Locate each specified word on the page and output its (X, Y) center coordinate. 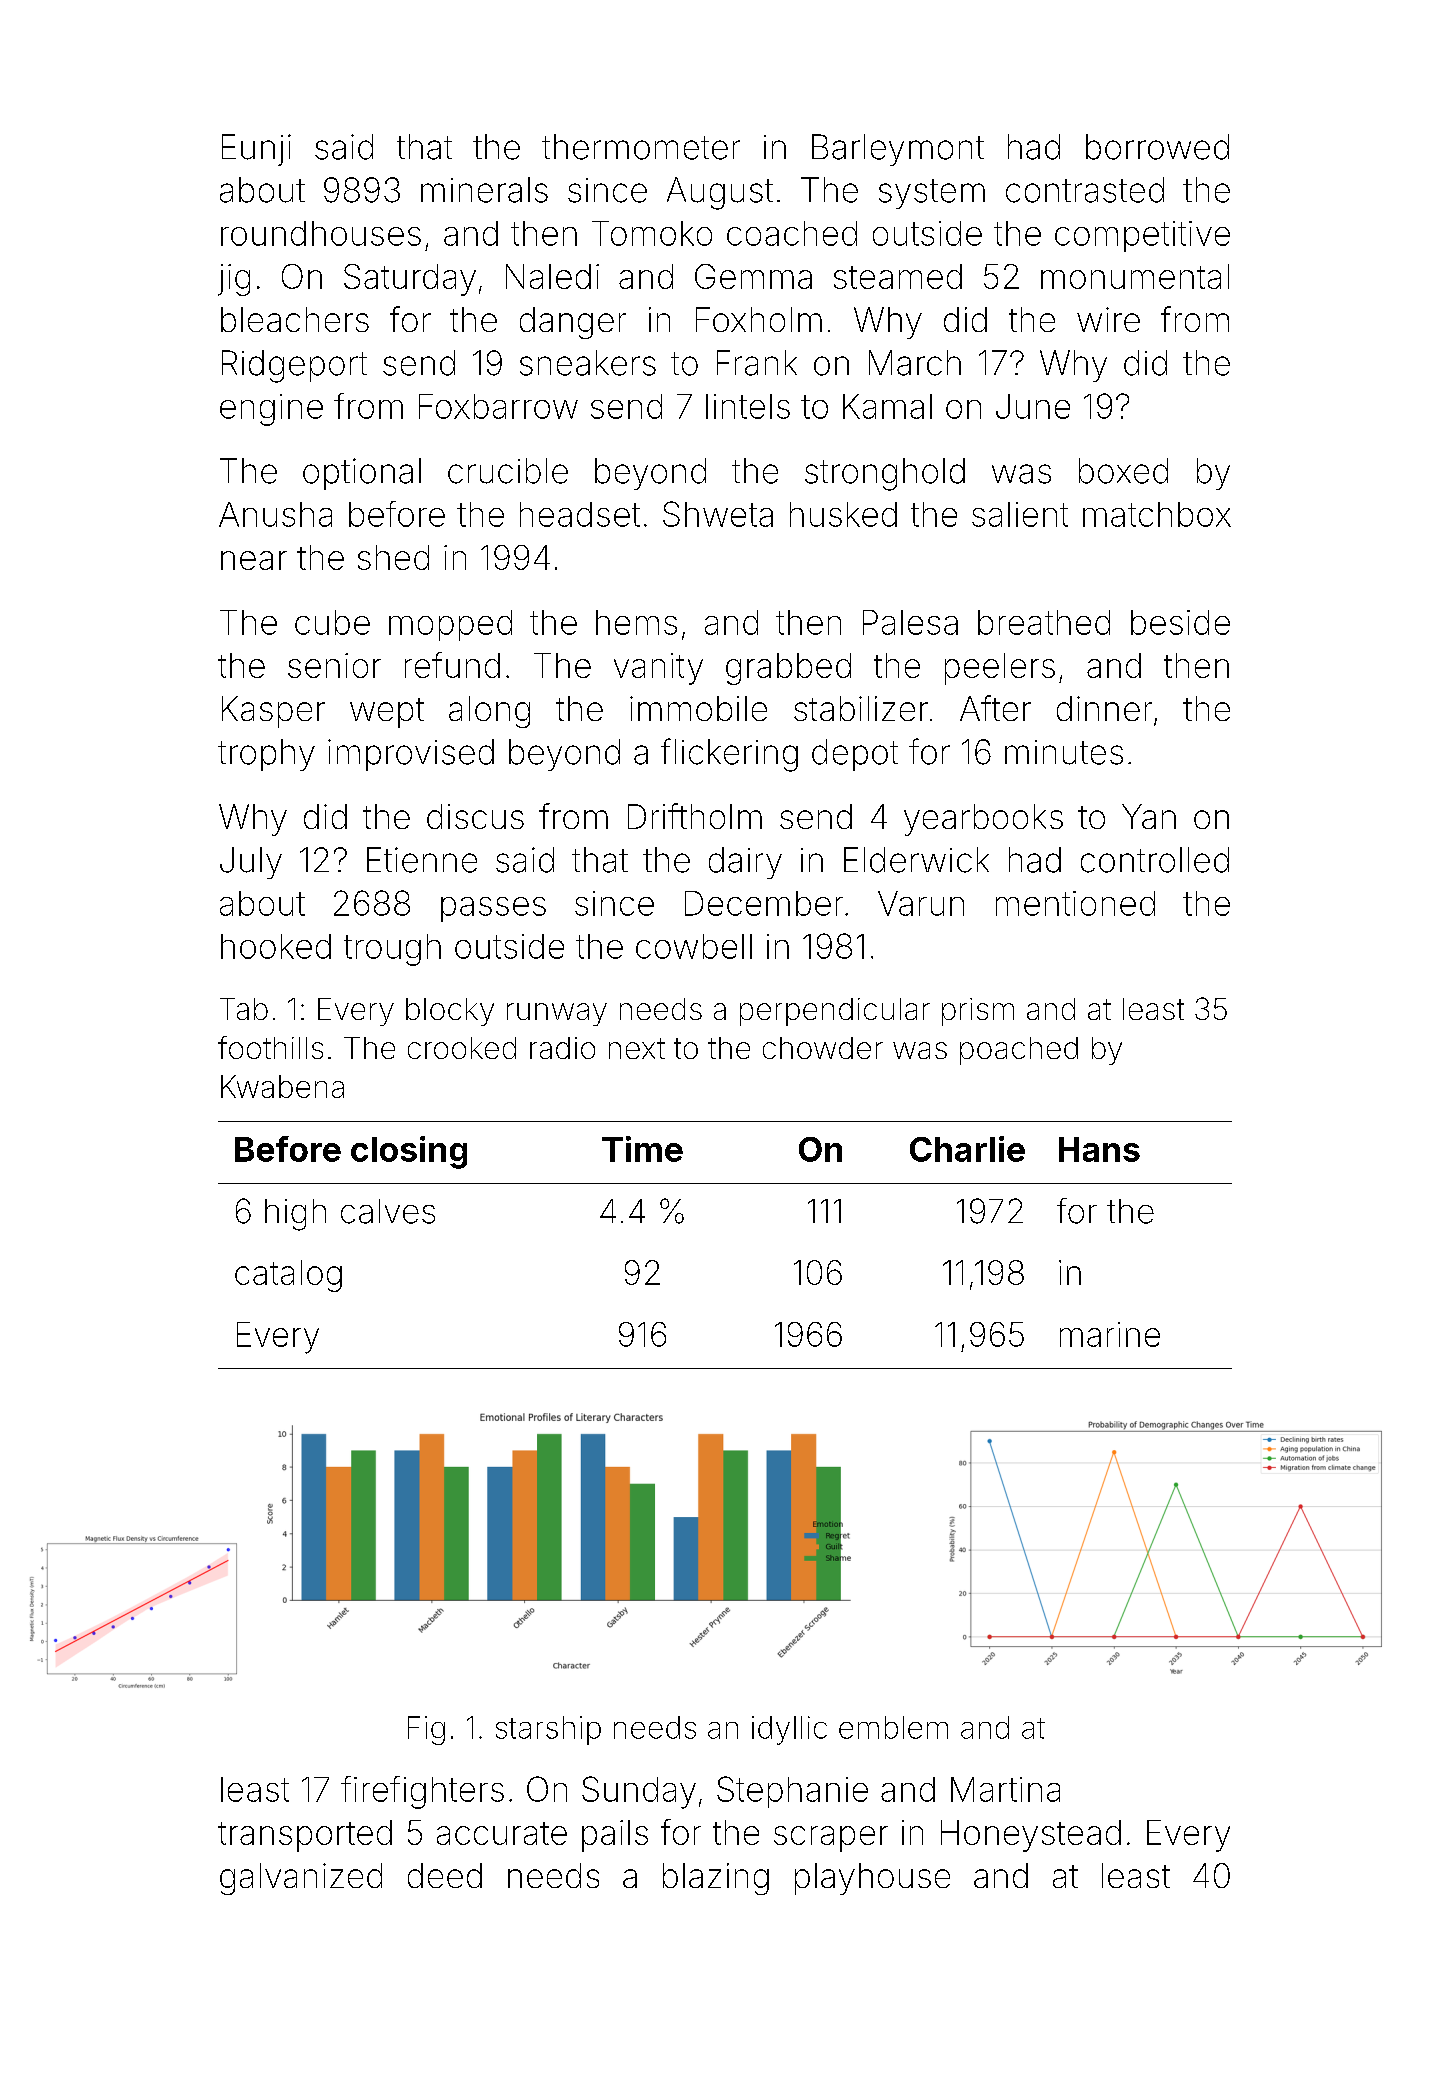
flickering (729, 755)
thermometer (641, 147)
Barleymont (898, 150)
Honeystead (1031, 1836)
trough (392, 950)
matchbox (1157, 514)
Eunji (256, 150)
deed (445, 1875)
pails (615, 1836)
